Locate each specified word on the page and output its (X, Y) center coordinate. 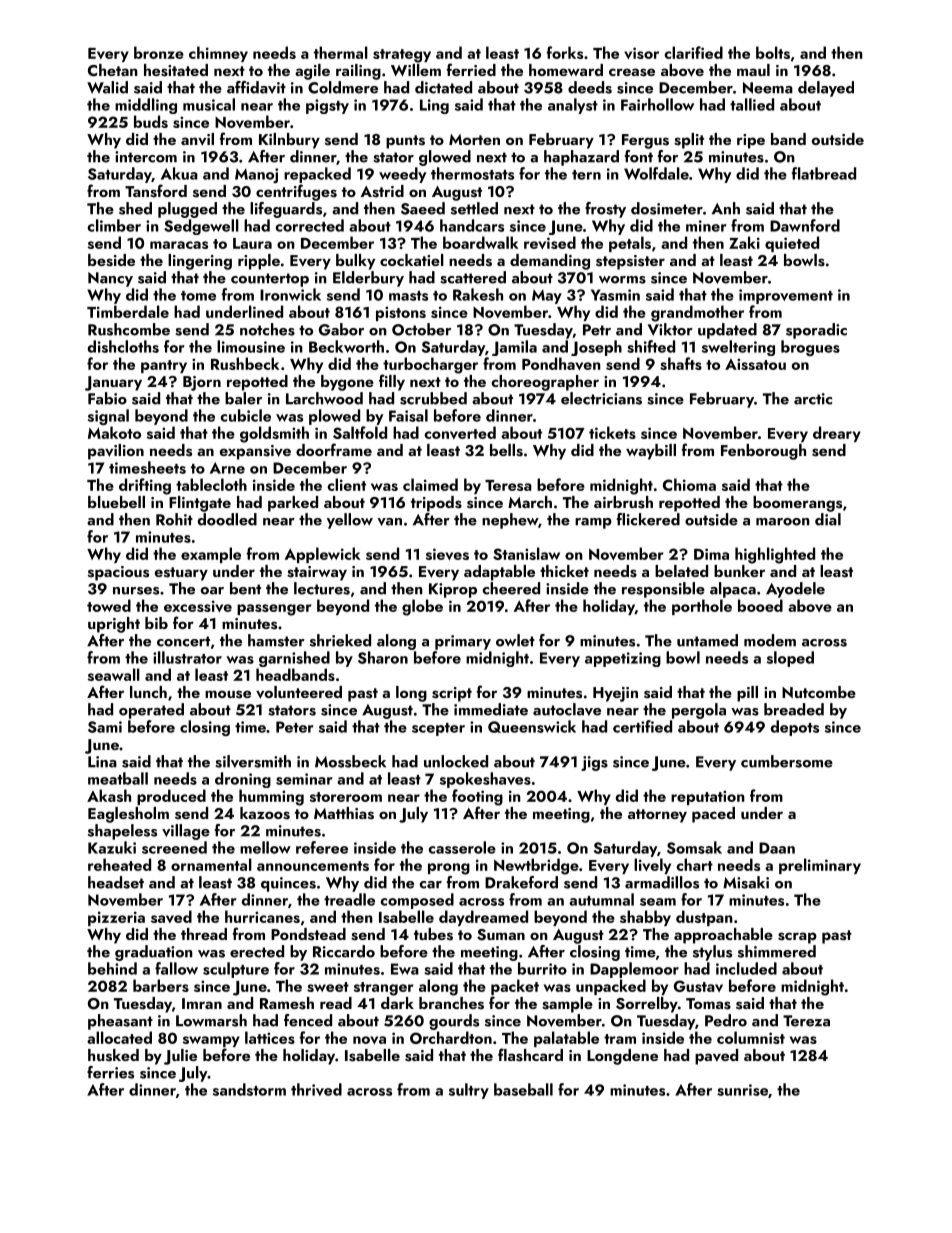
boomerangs (797, 504)
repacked (317, 175)
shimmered (777, 951)
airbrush (623, 502)
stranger (384, 989)
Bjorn (202, 383)
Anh (726, 208)
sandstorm (249, 1089)
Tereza (806, 1021)
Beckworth (346, 346)
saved (171, 916)
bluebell (116, 502)
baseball (523, 1089)
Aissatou (755, 364)
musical (209, 104)
